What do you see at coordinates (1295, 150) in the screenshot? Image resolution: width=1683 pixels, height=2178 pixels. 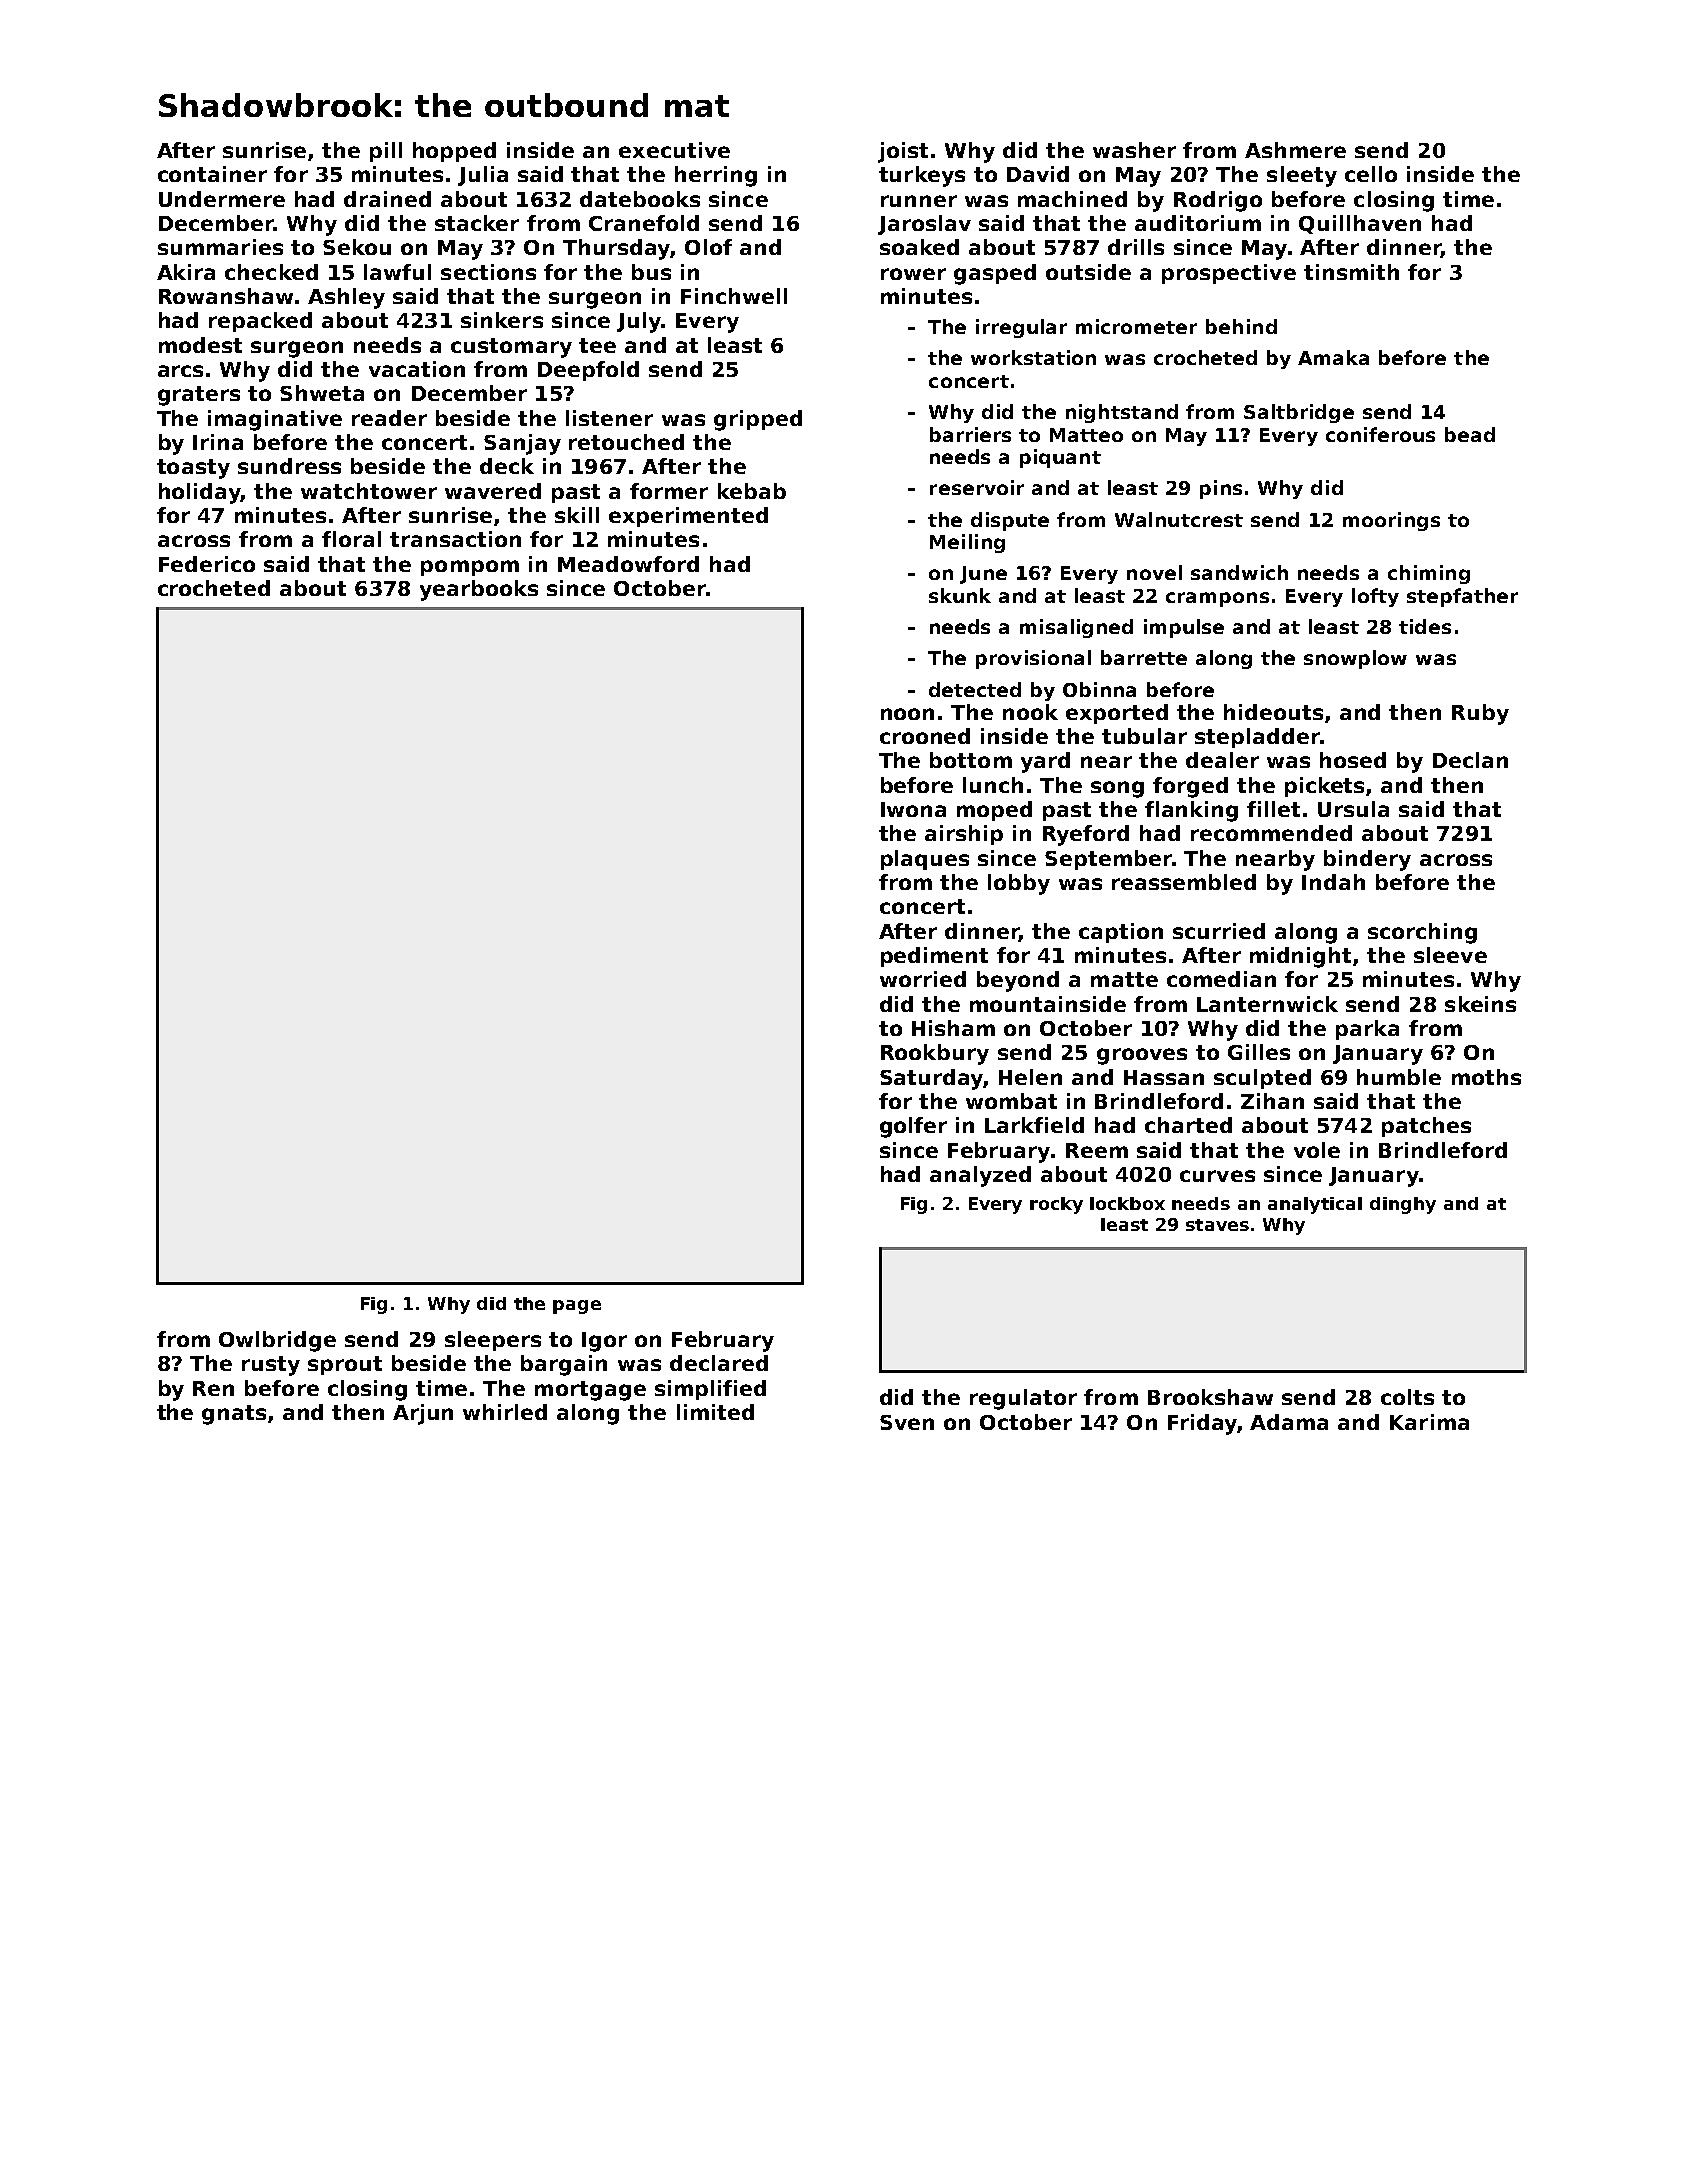 I see `Ashmere` at bounding box center [1295, 150].
